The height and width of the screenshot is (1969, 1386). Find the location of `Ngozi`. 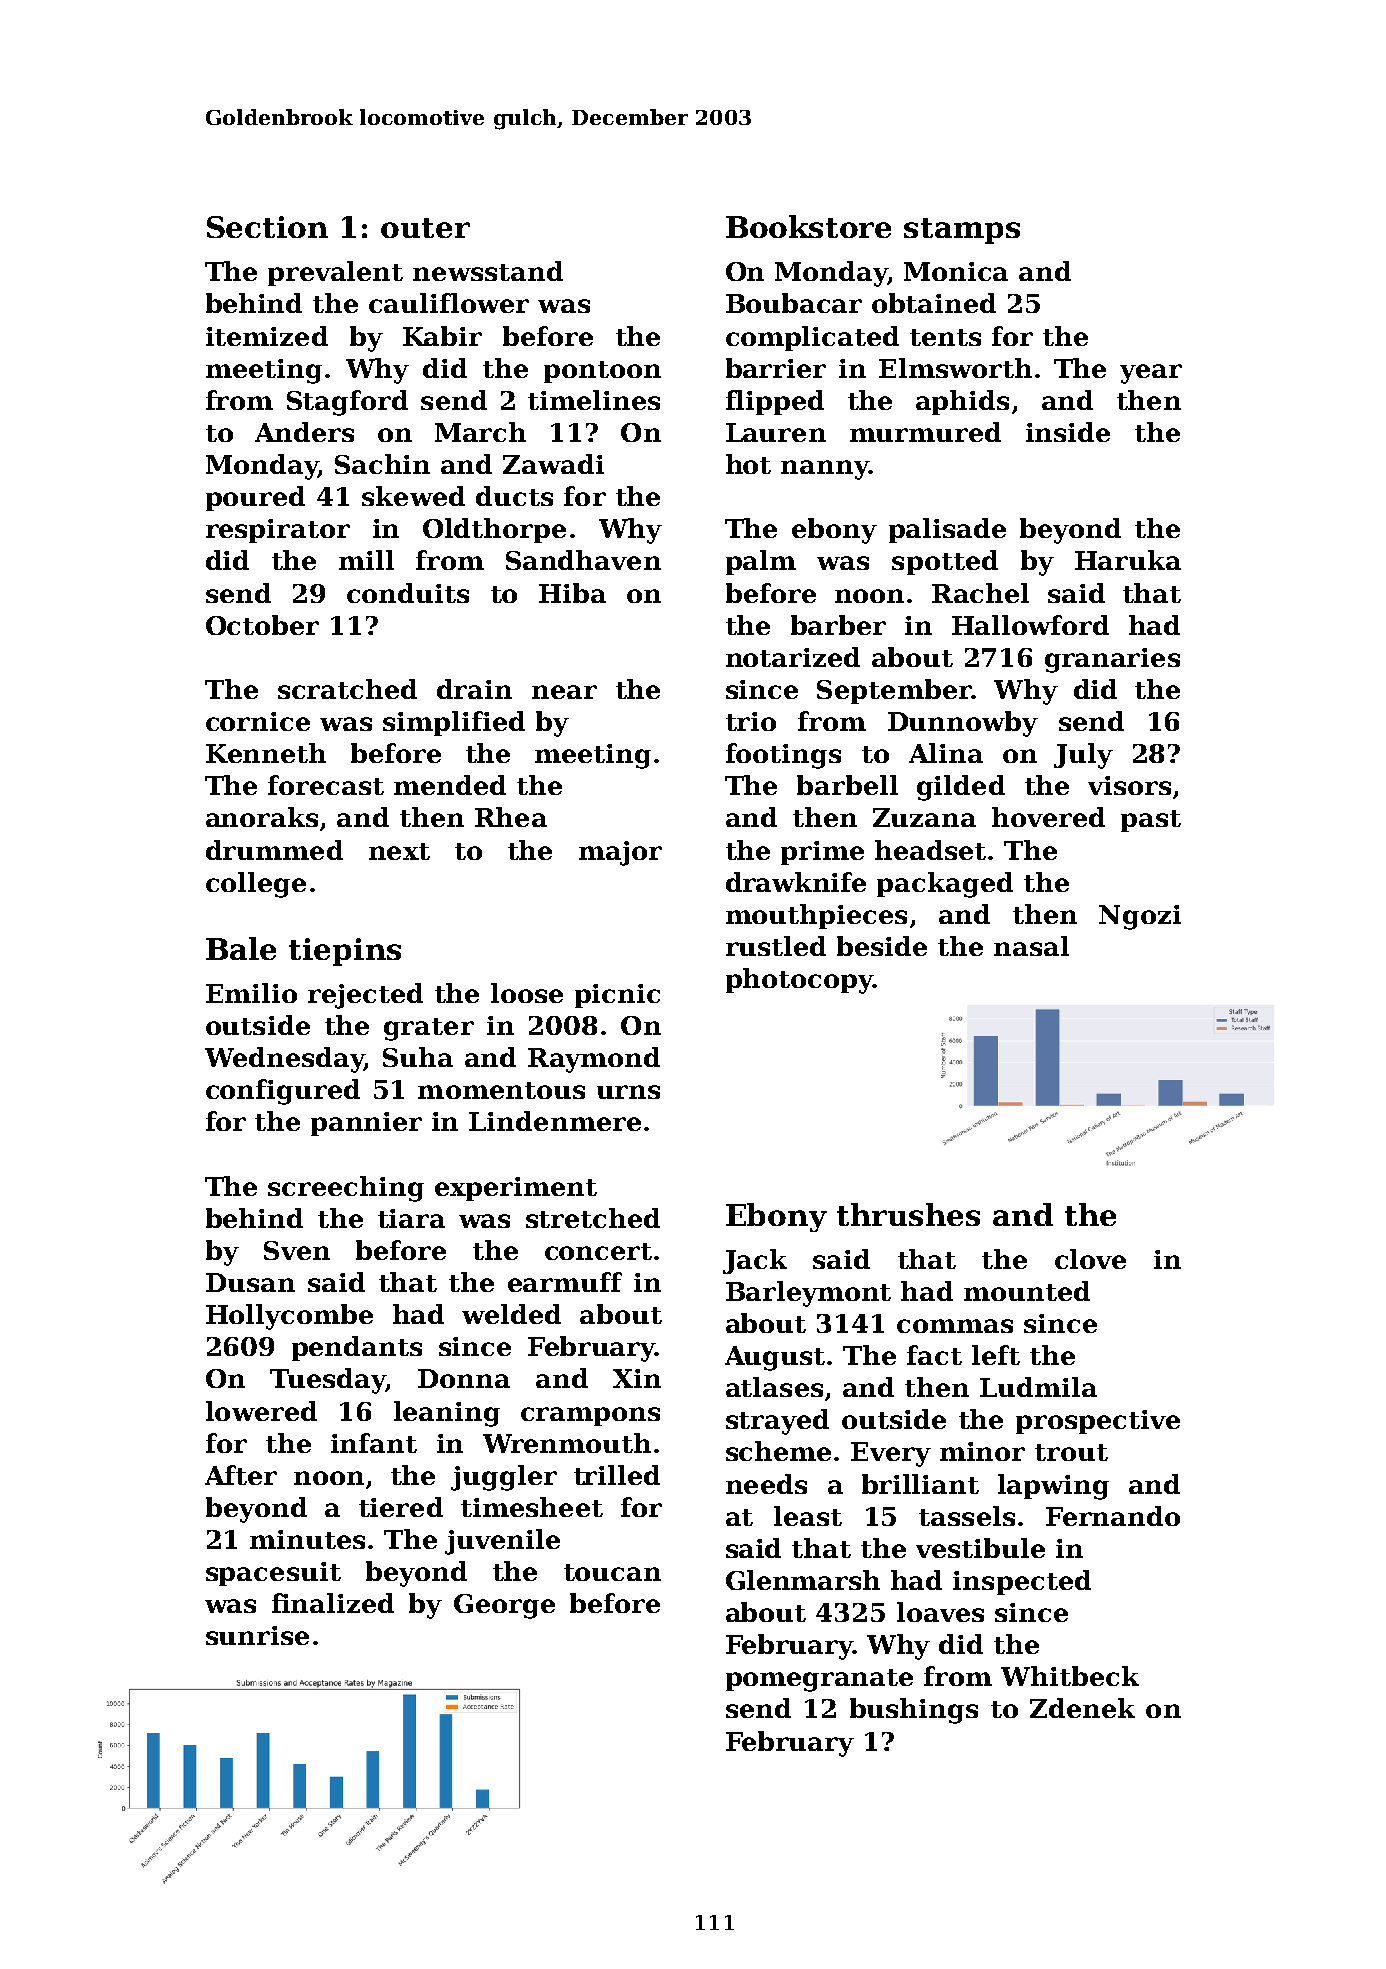

Ngozi is located at coordinates (1140, 917).
